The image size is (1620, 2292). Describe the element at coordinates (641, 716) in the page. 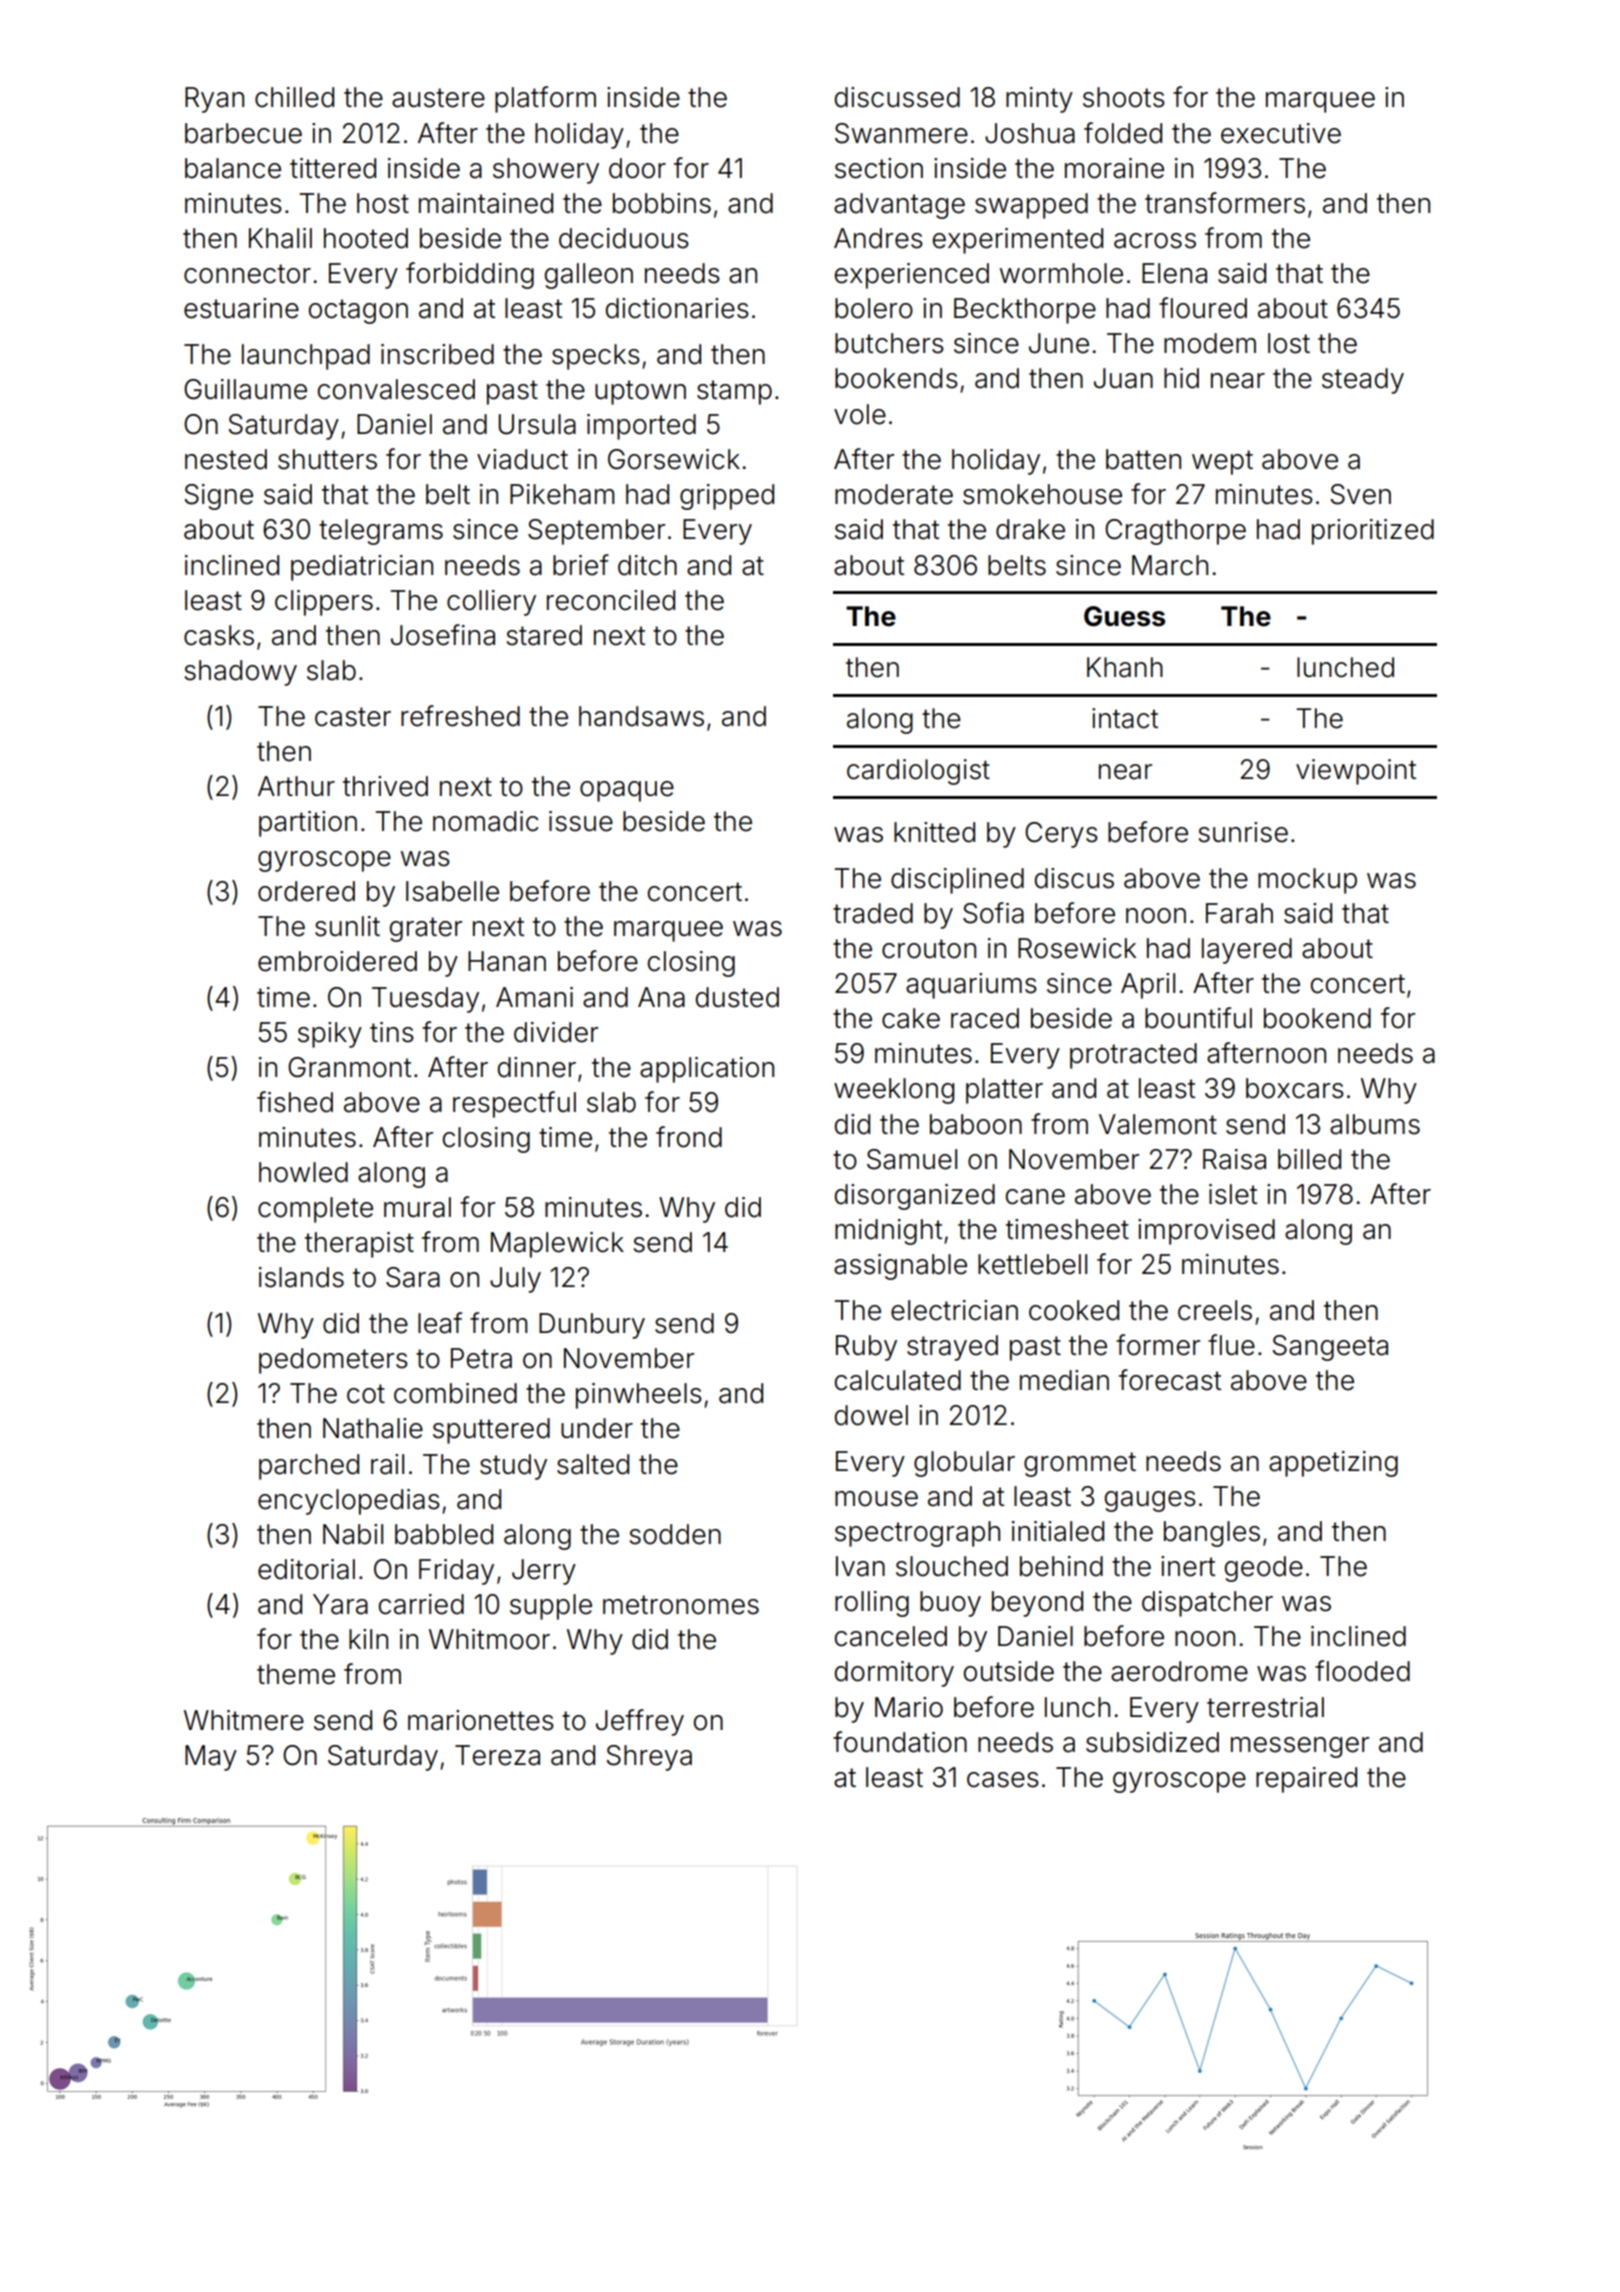

I see `handsaws` at that location.
